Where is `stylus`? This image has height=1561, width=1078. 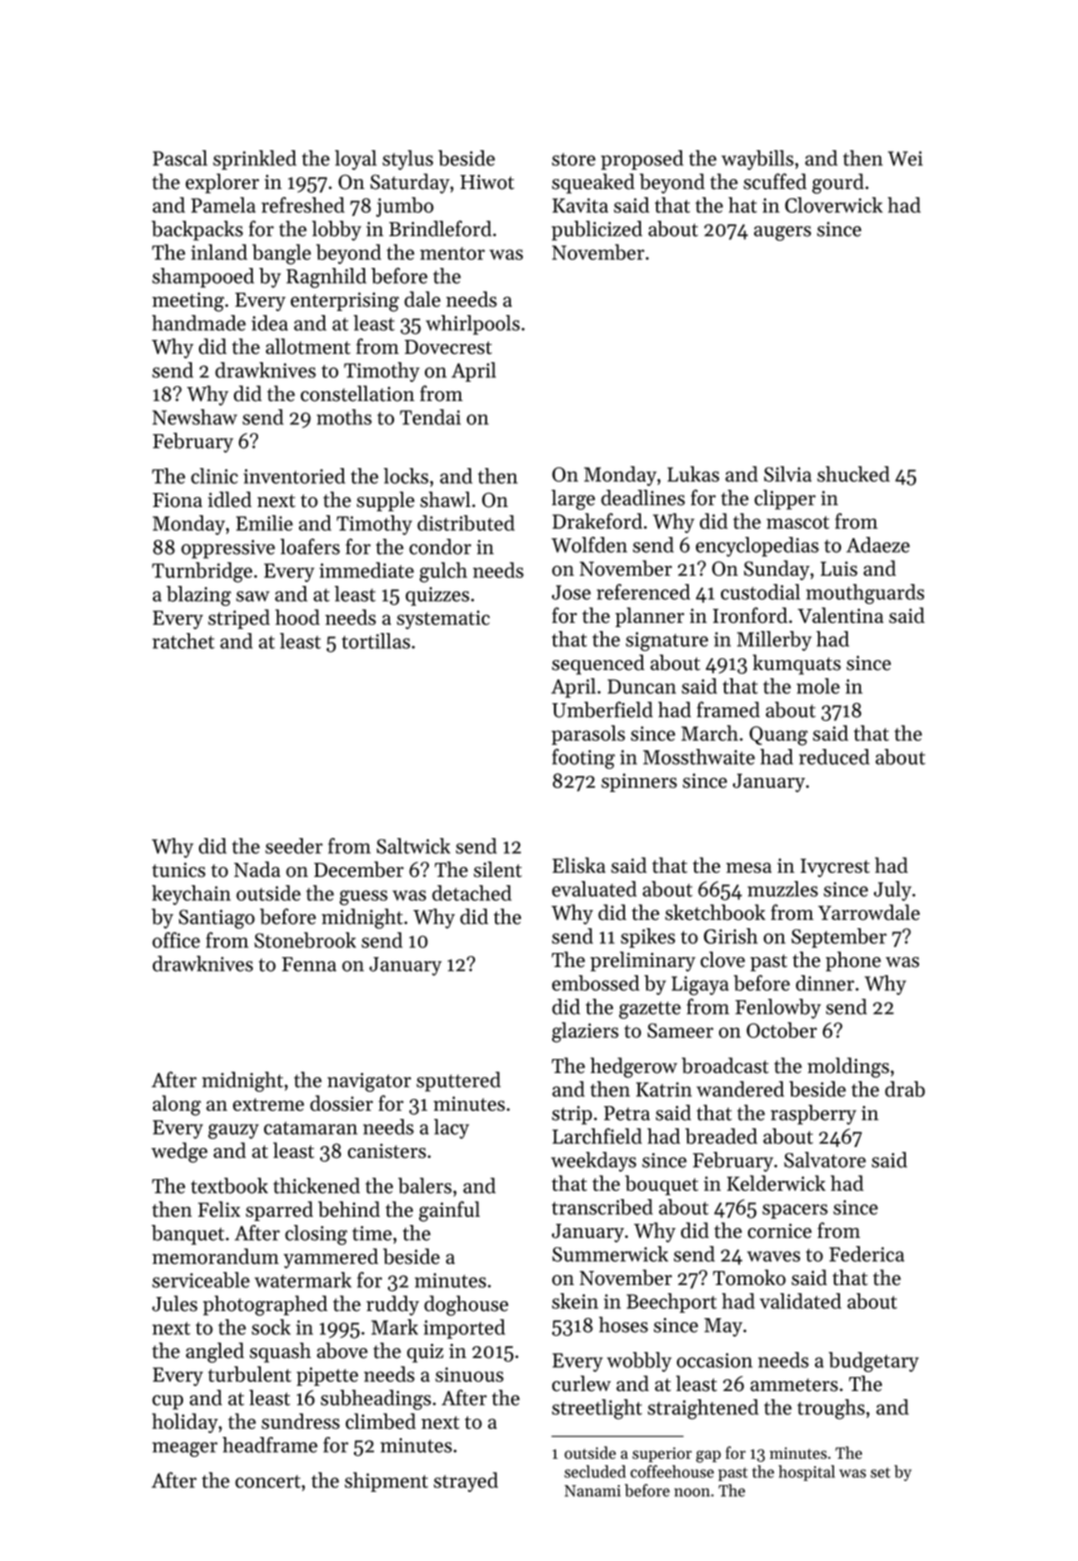 stylus is located at coordinates (407, 160).
